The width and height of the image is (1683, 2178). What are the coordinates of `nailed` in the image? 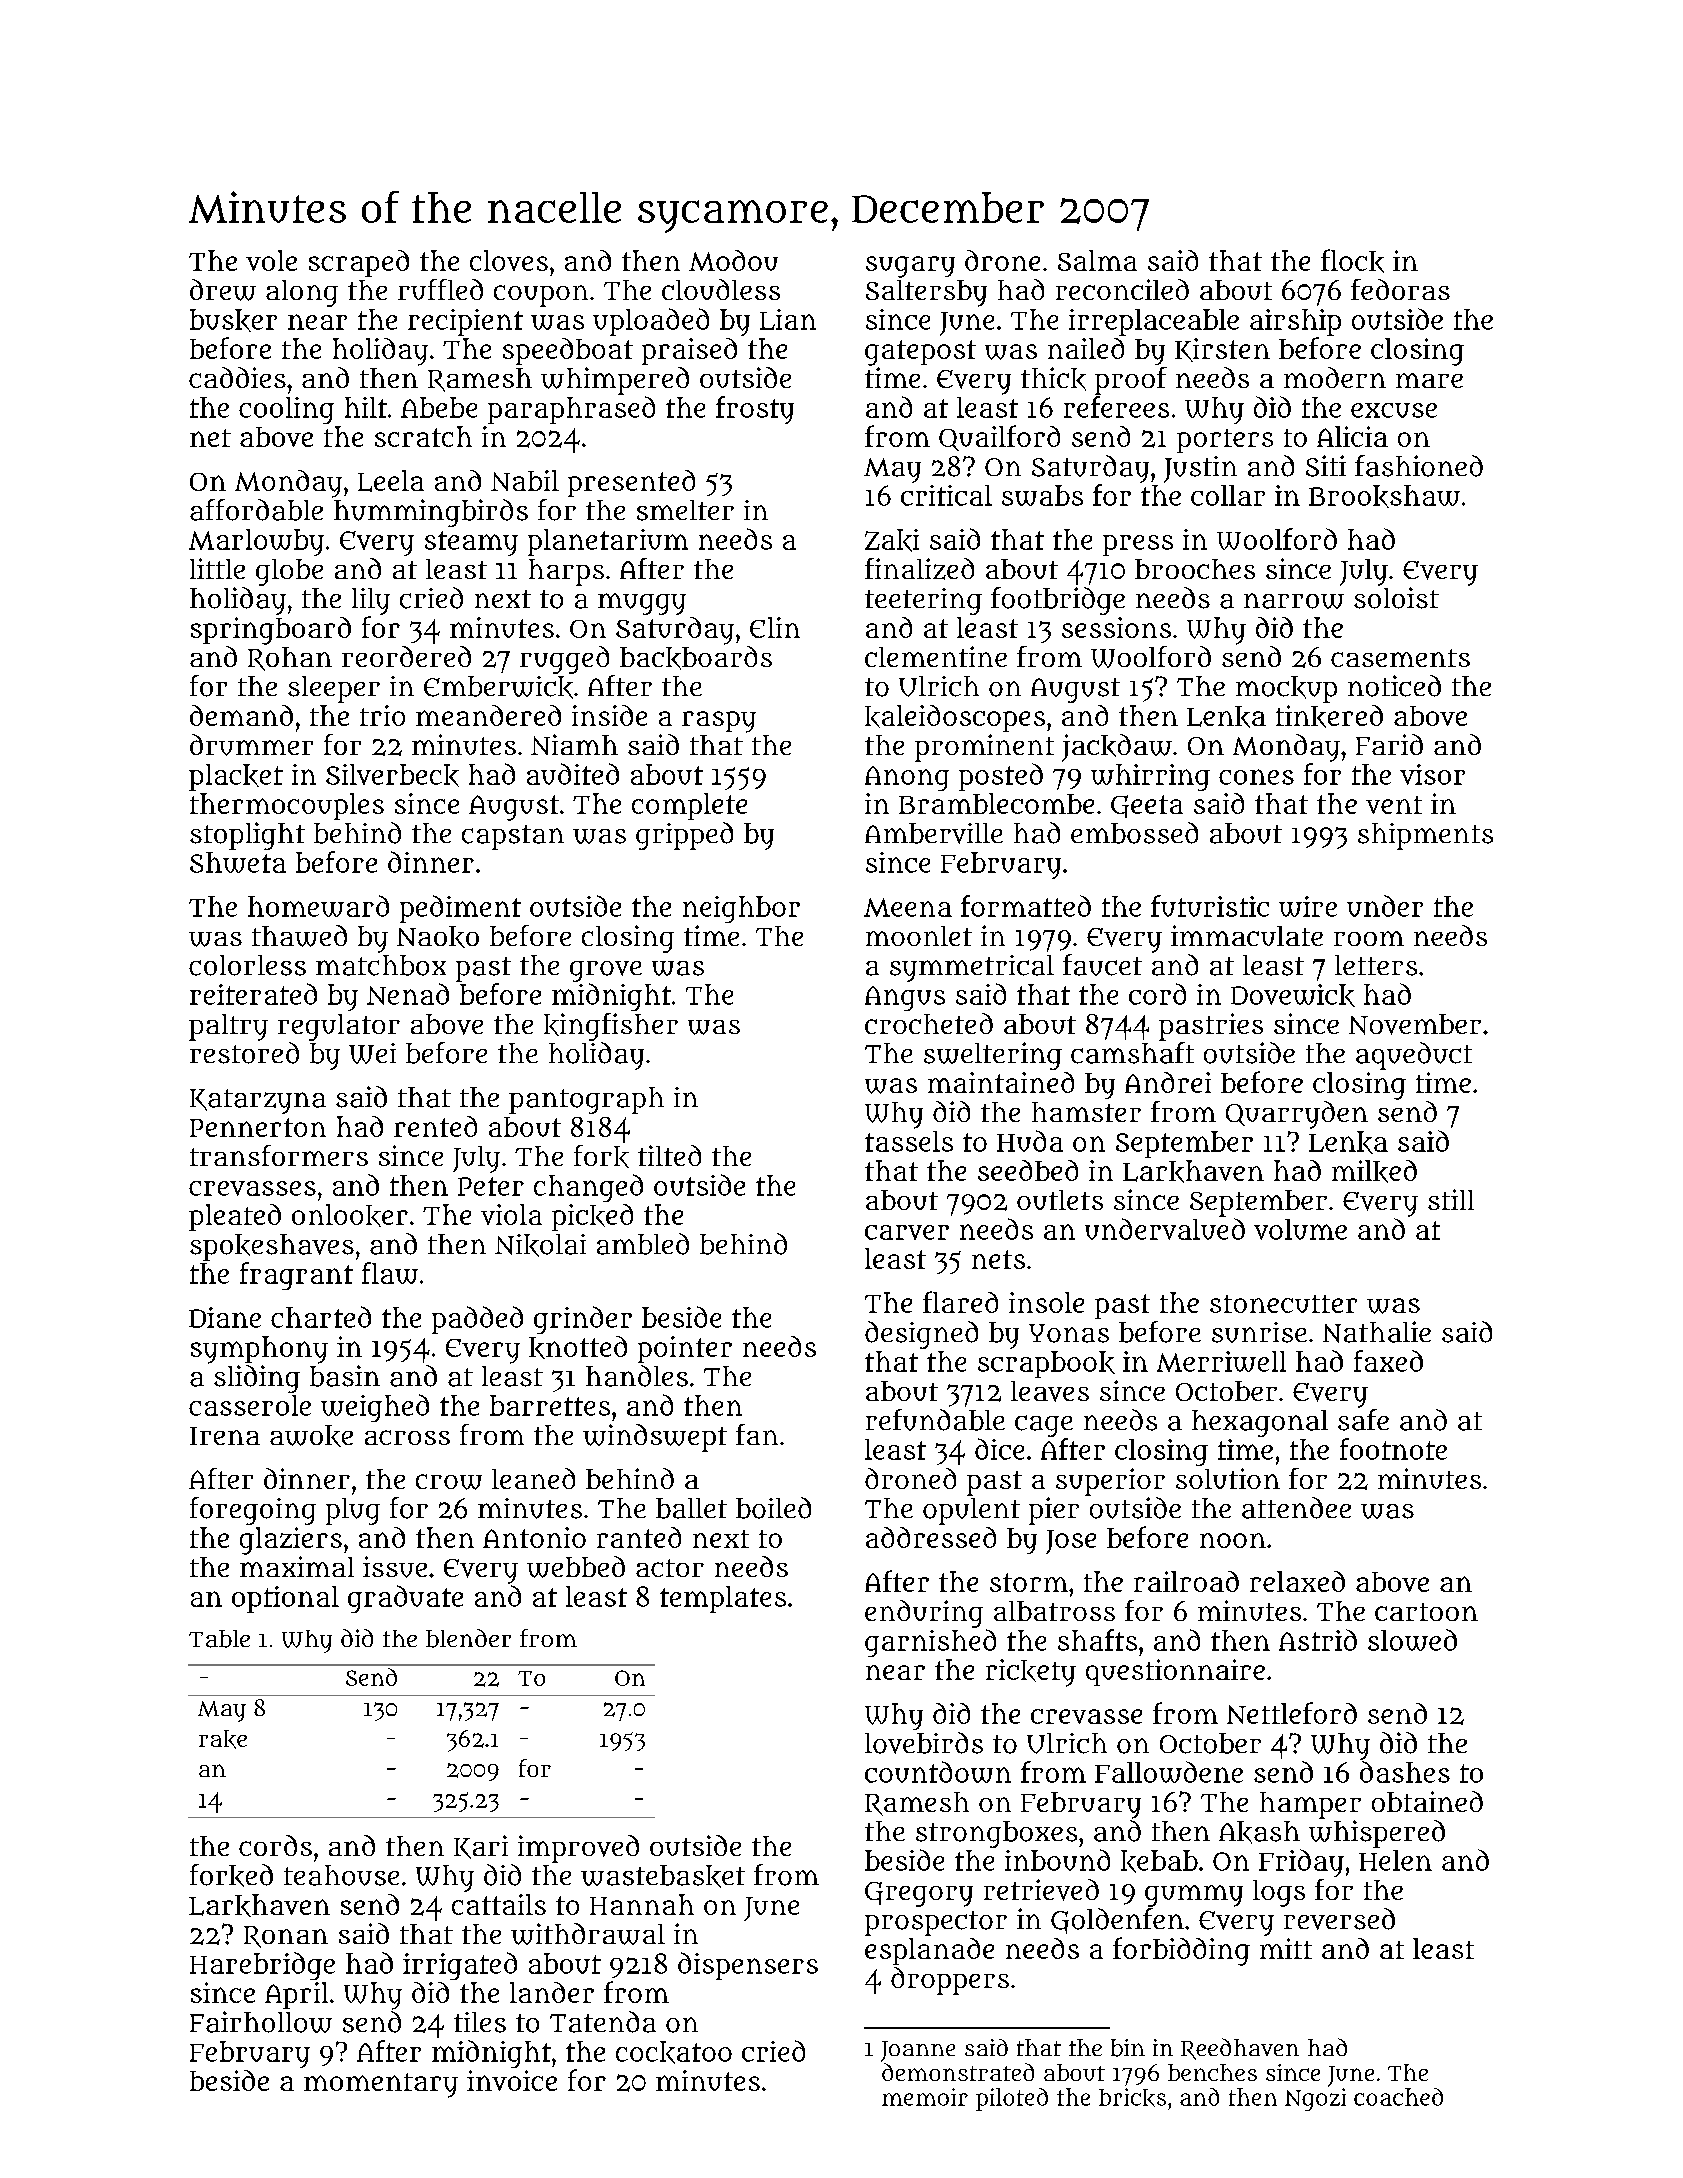 It's located at (1086, 348).
